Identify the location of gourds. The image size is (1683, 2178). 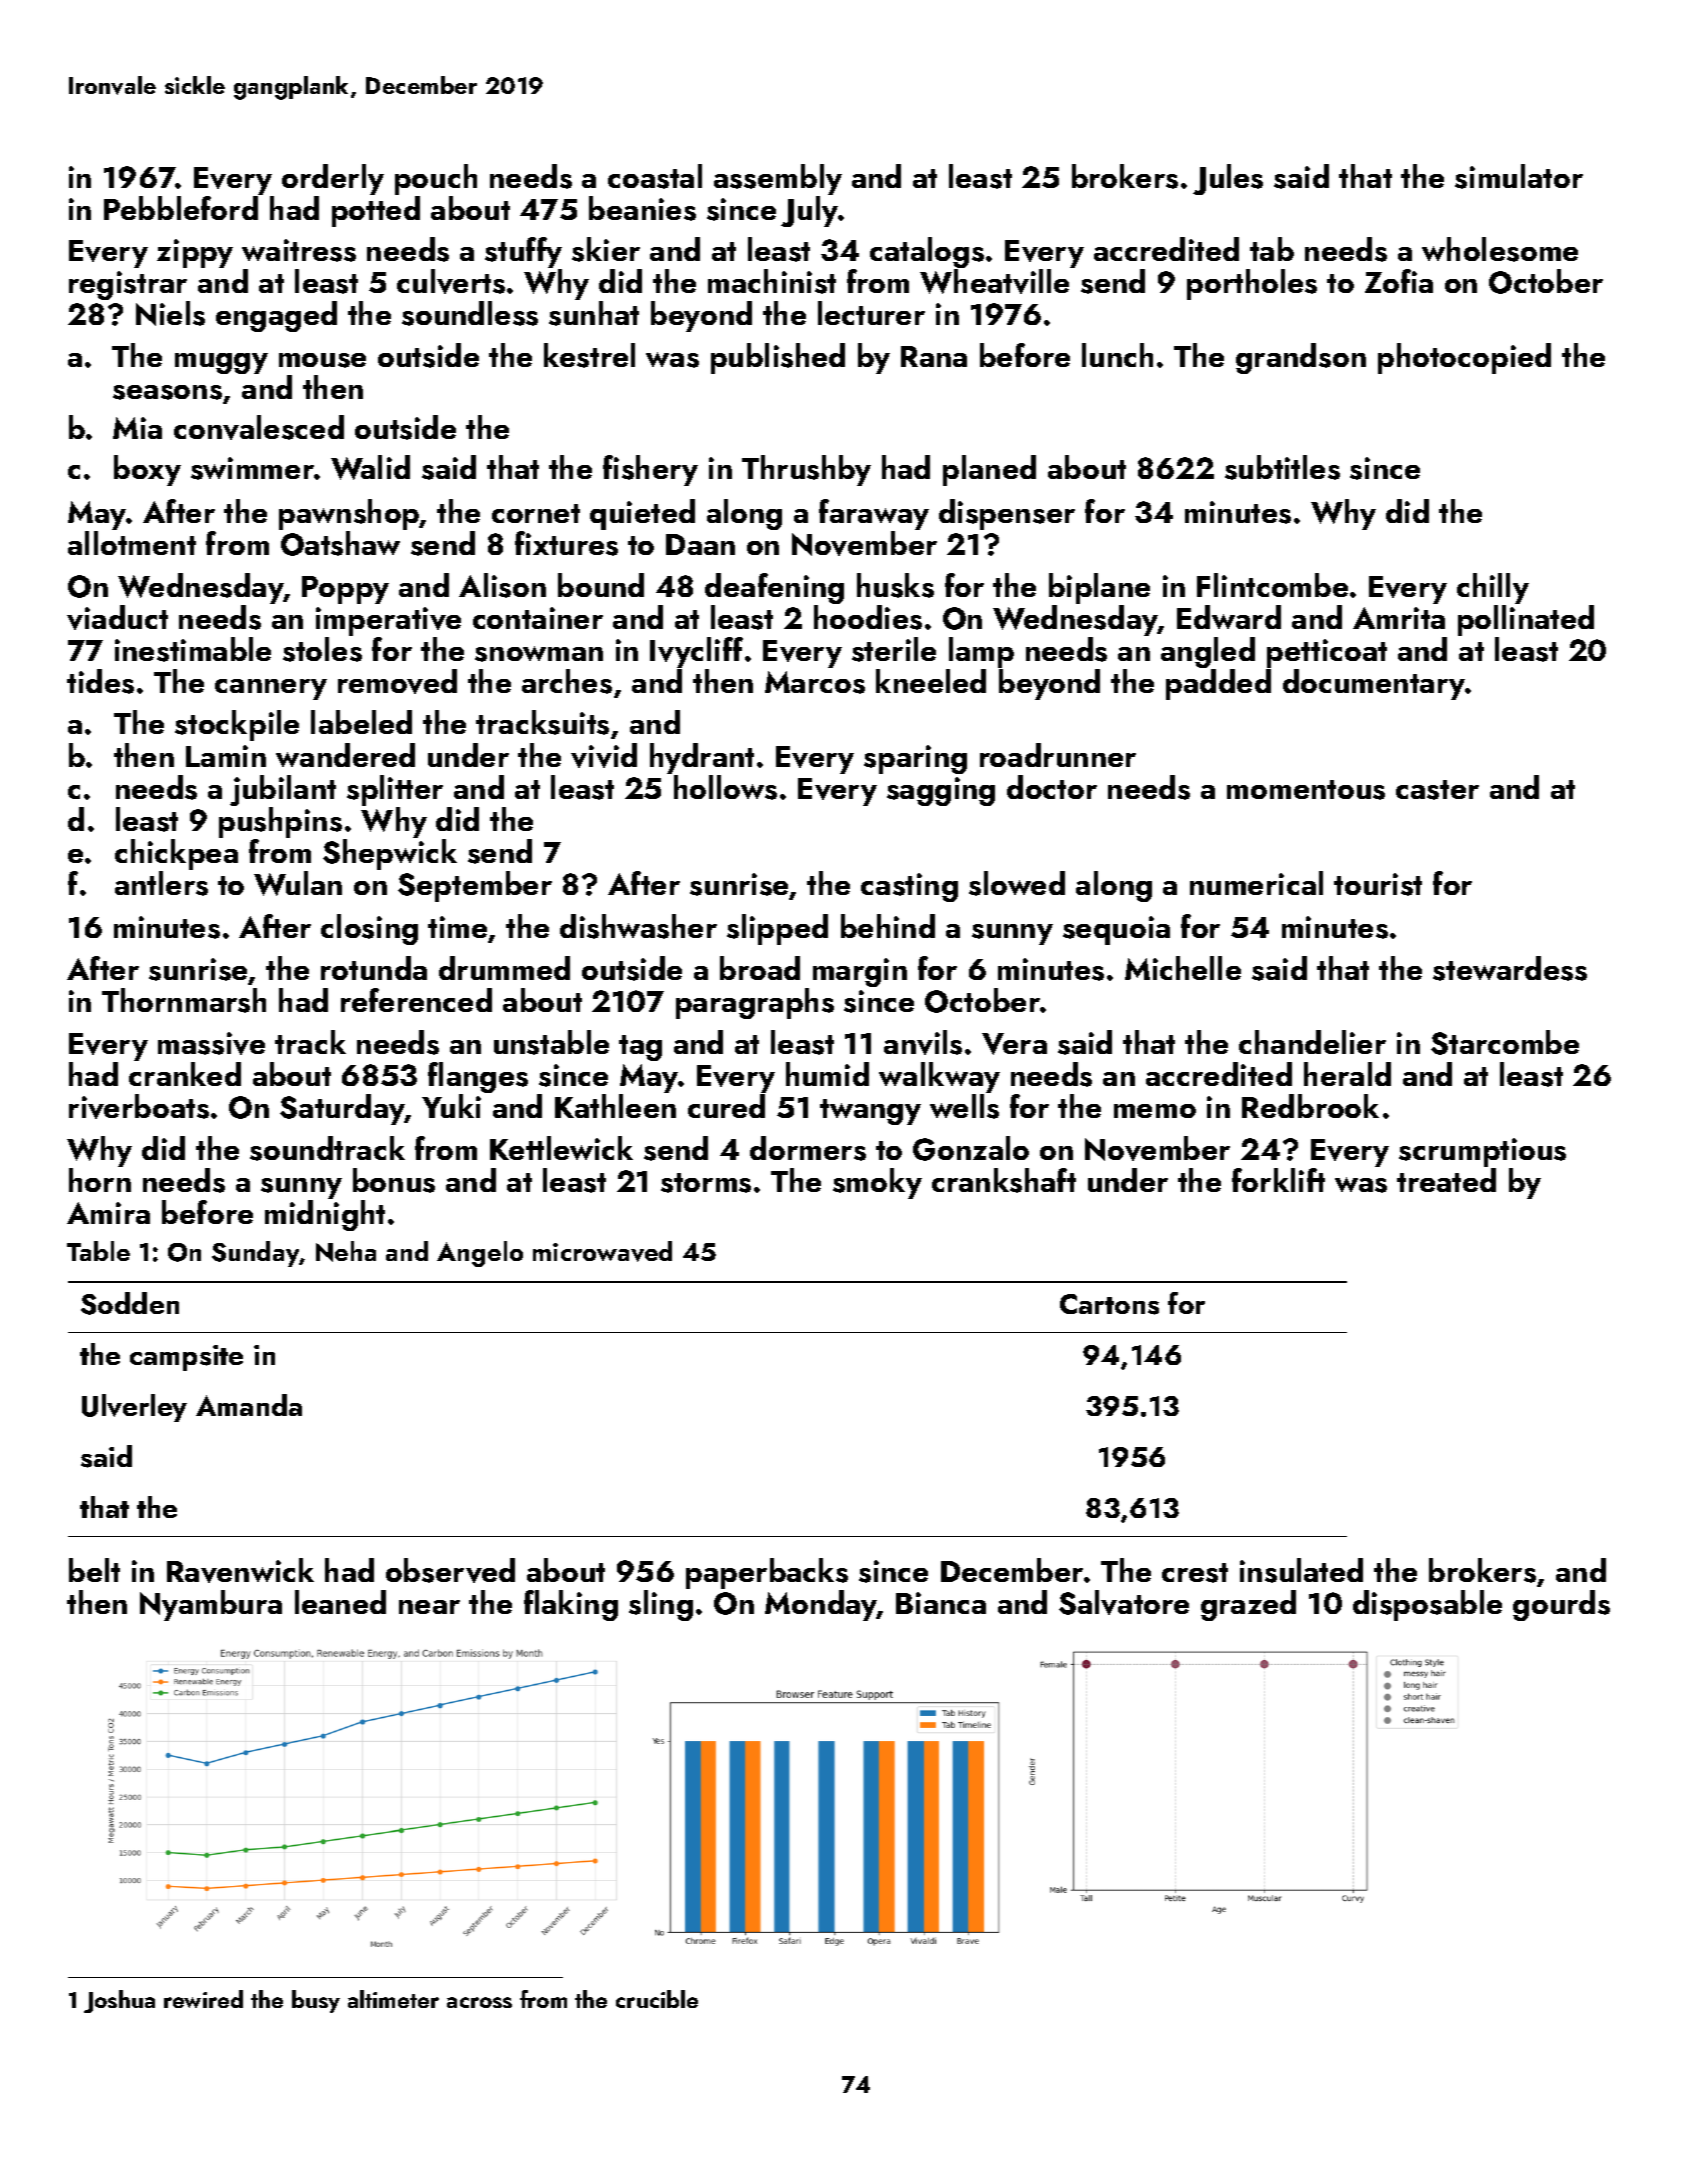
(1561, 1605).
